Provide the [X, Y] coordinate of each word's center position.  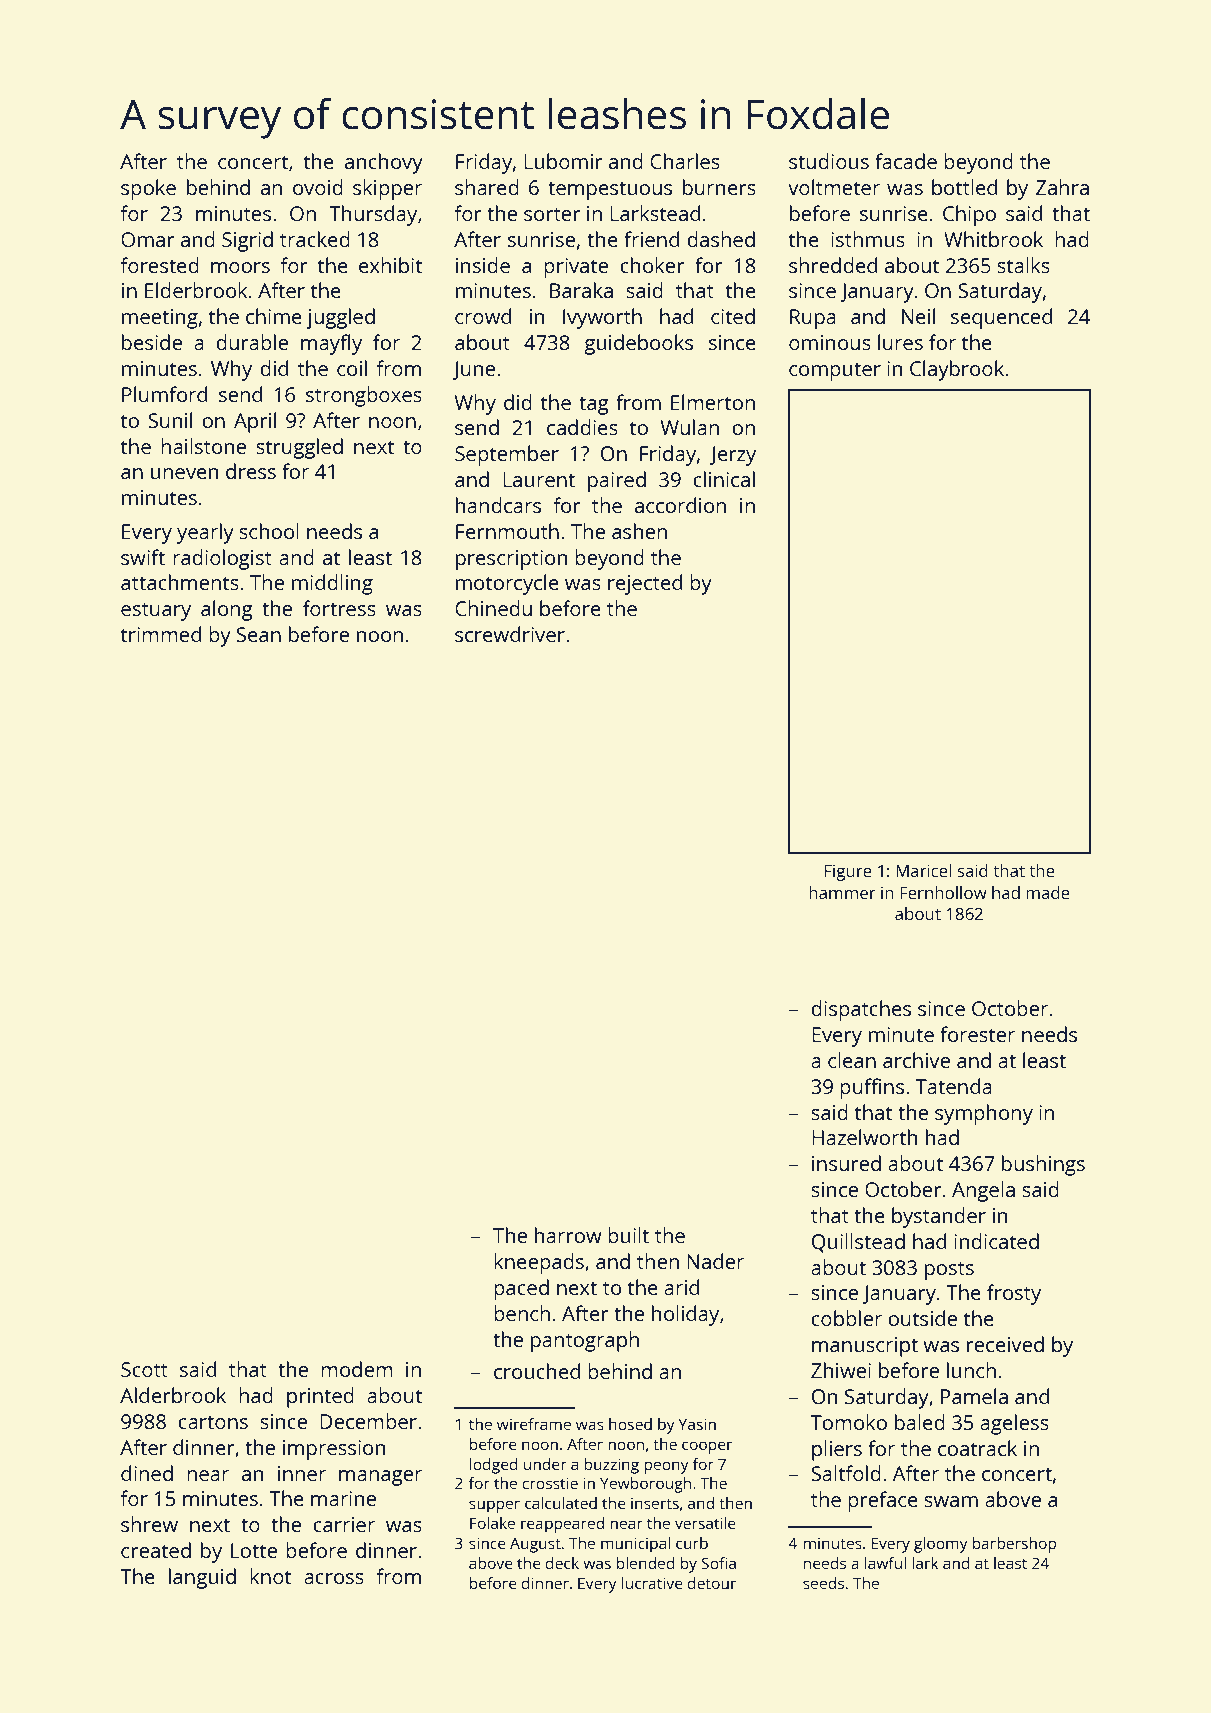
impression [334, 1450]
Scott [144, 1369]
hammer [842, 892]
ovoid [318, 187]
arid [681, 1287]
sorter [552, 214]
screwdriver [510, 634]
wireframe [534, 1424]
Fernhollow [943, 892]
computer [835, 371]
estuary [156, 611]
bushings [1043, 1165]
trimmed [161, 634]
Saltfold [846, 1473]
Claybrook [957, 370]
